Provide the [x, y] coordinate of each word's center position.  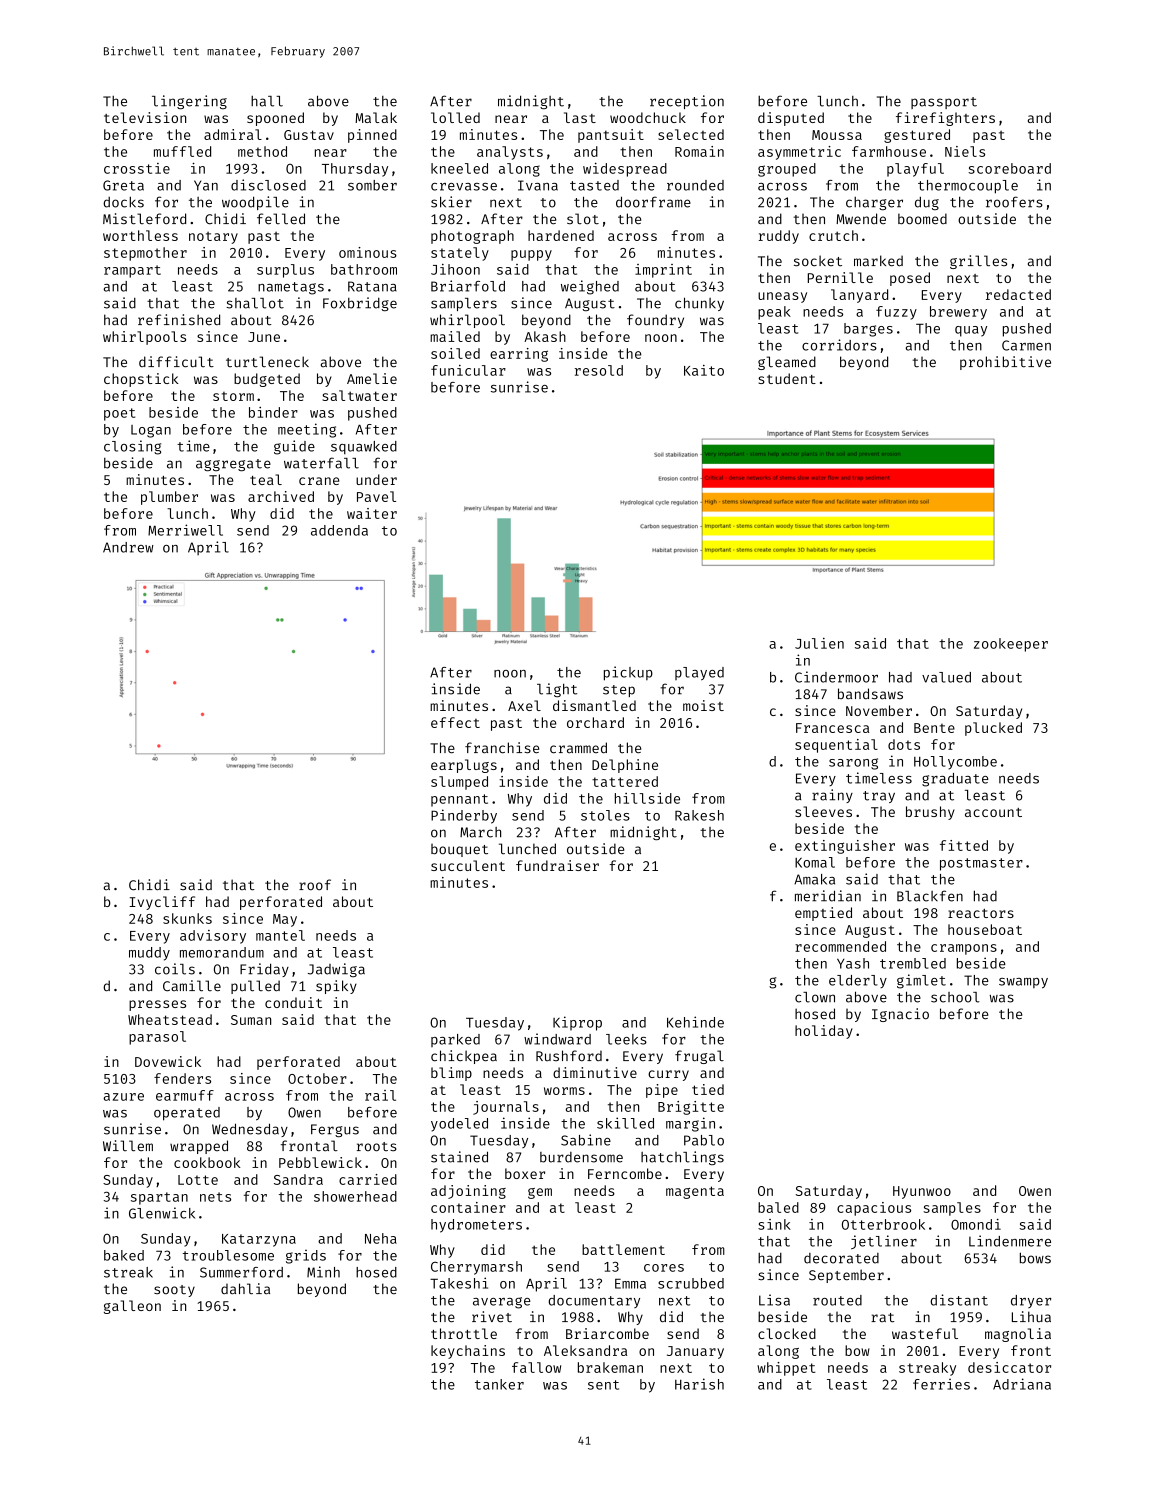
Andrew [128, 547]
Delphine [625, 766]
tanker [499, 1384]
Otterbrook [883, 1224]
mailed [455, 336]
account [993, 812]
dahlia [245, 1289]
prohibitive [1005, 363]
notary [213, 238]
